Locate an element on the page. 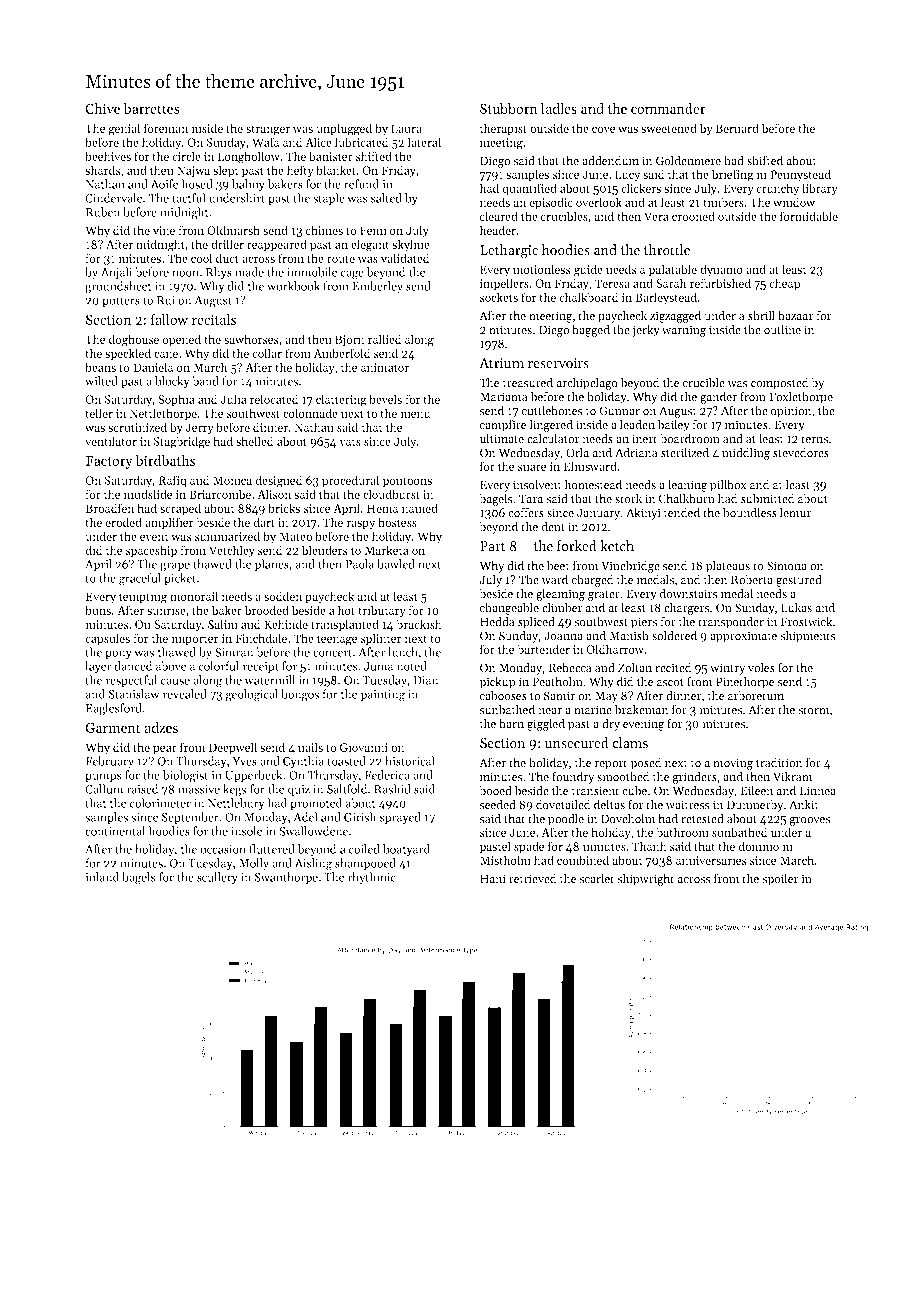 The width and height of the image is (924, 1308). bartender is located at coordinates (544, 649).
